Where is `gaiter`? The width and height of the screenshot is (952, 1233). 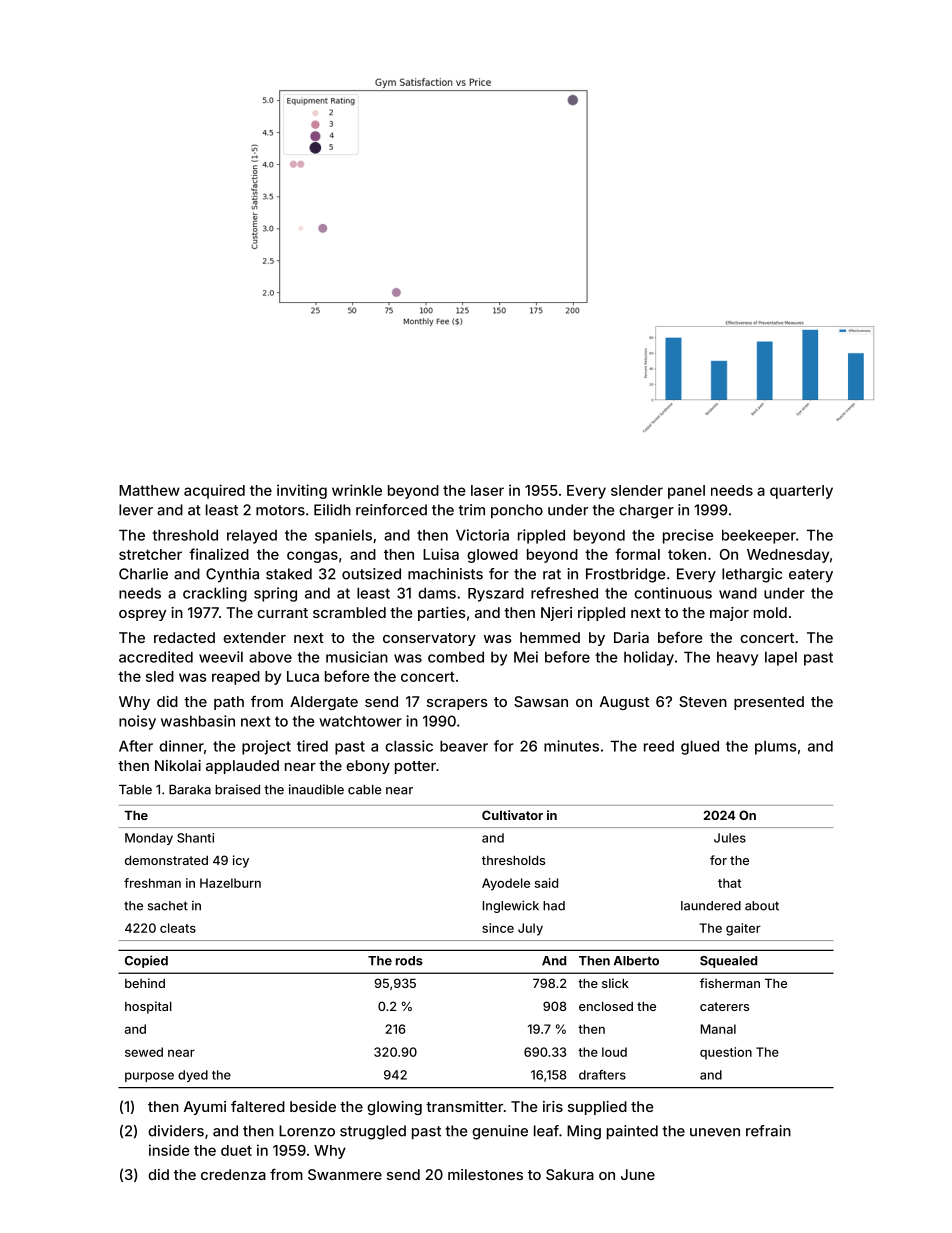
gaiter is located at coordinates (743, 929).
